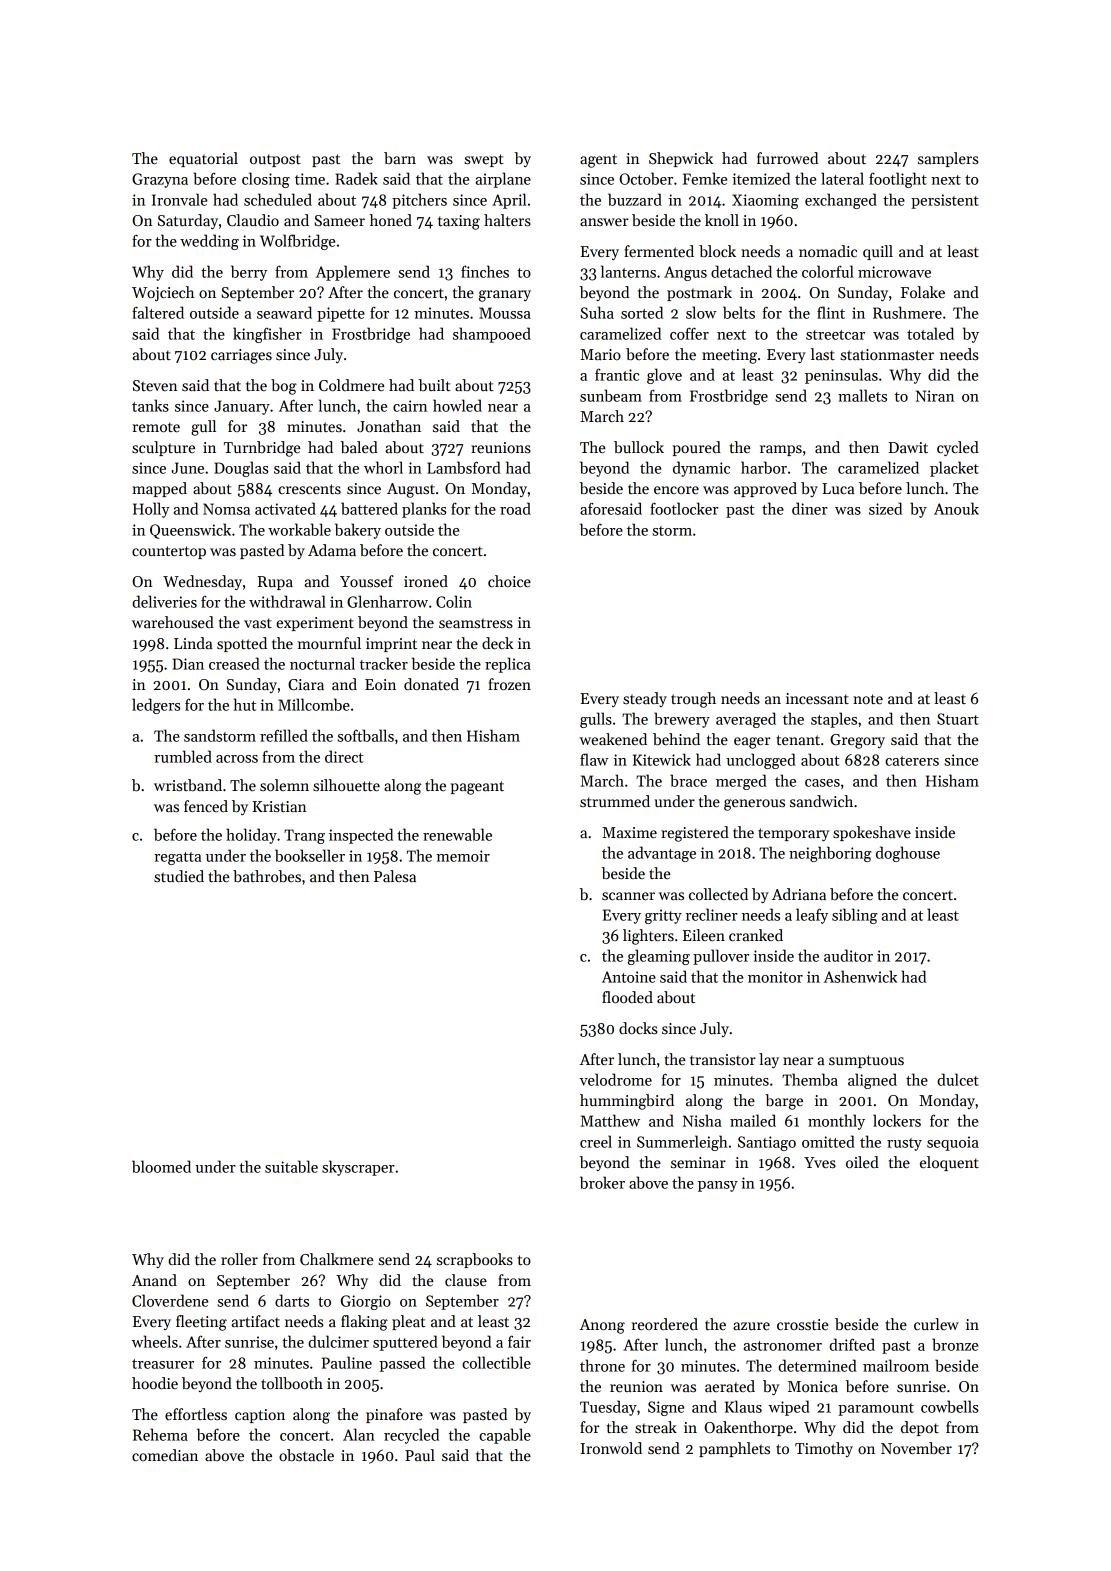 This page has height=1571, width=1111. I want to click on equatorial, so click(203, 159).
